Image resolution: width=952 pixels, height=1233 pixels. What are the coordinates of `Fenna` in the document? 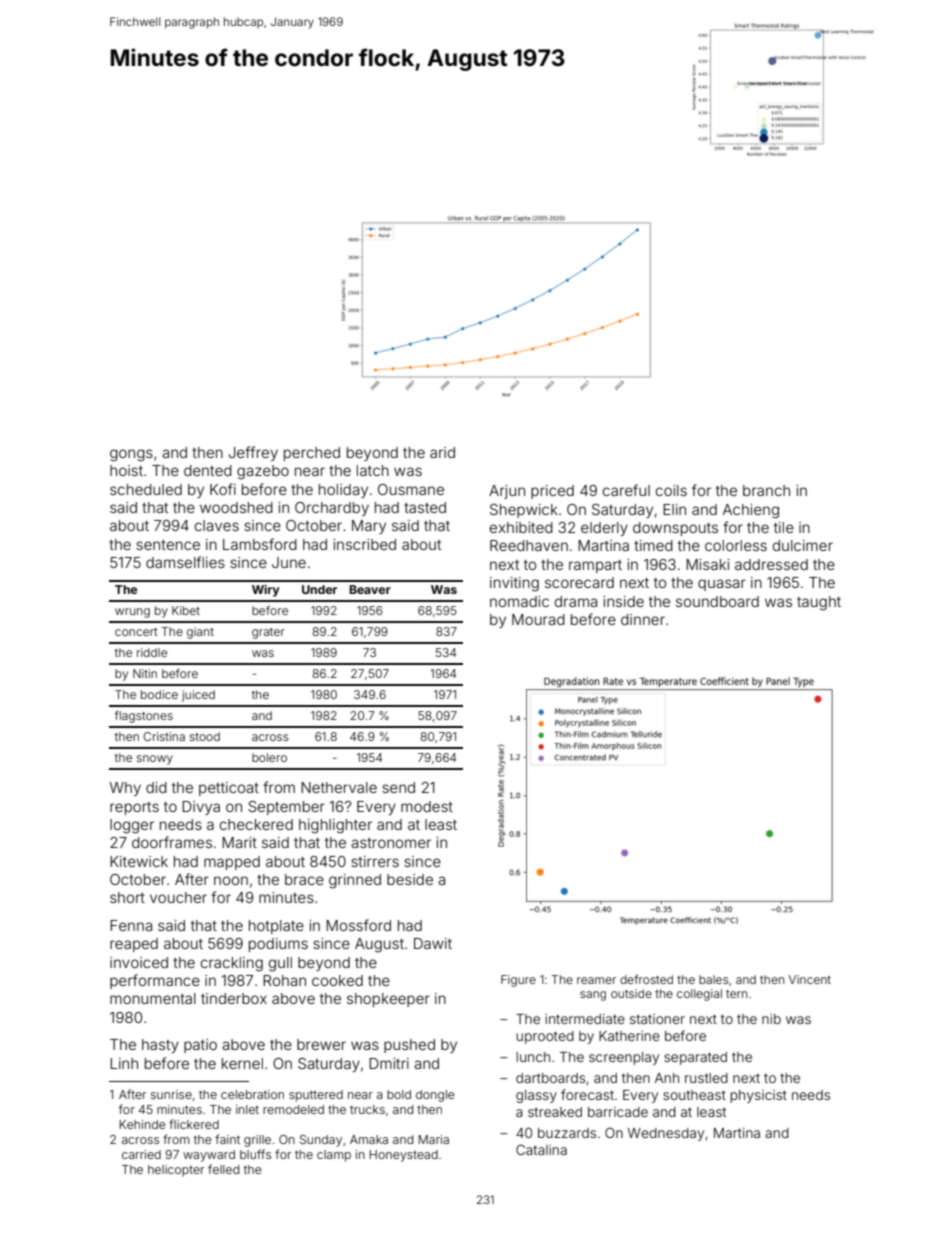 It's located at (131, 925).
